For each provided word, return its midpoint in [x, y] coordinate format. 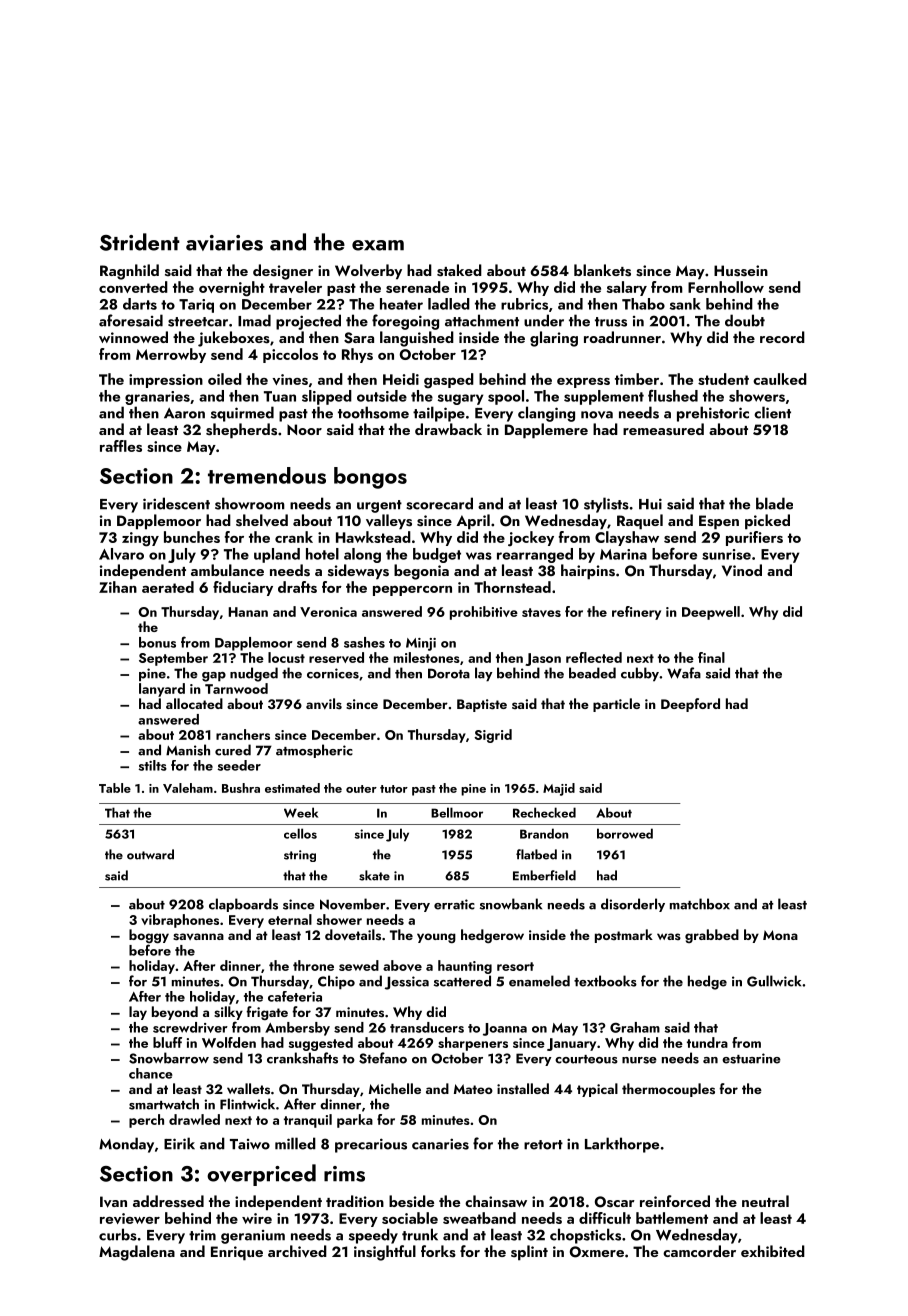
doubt [745, 320]
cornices [333, 673]
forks [438, 1251]
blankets [602, 270]
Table [115, 788]
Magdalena [137, 1253]
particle [616, 705]
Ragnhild [129, 272]
